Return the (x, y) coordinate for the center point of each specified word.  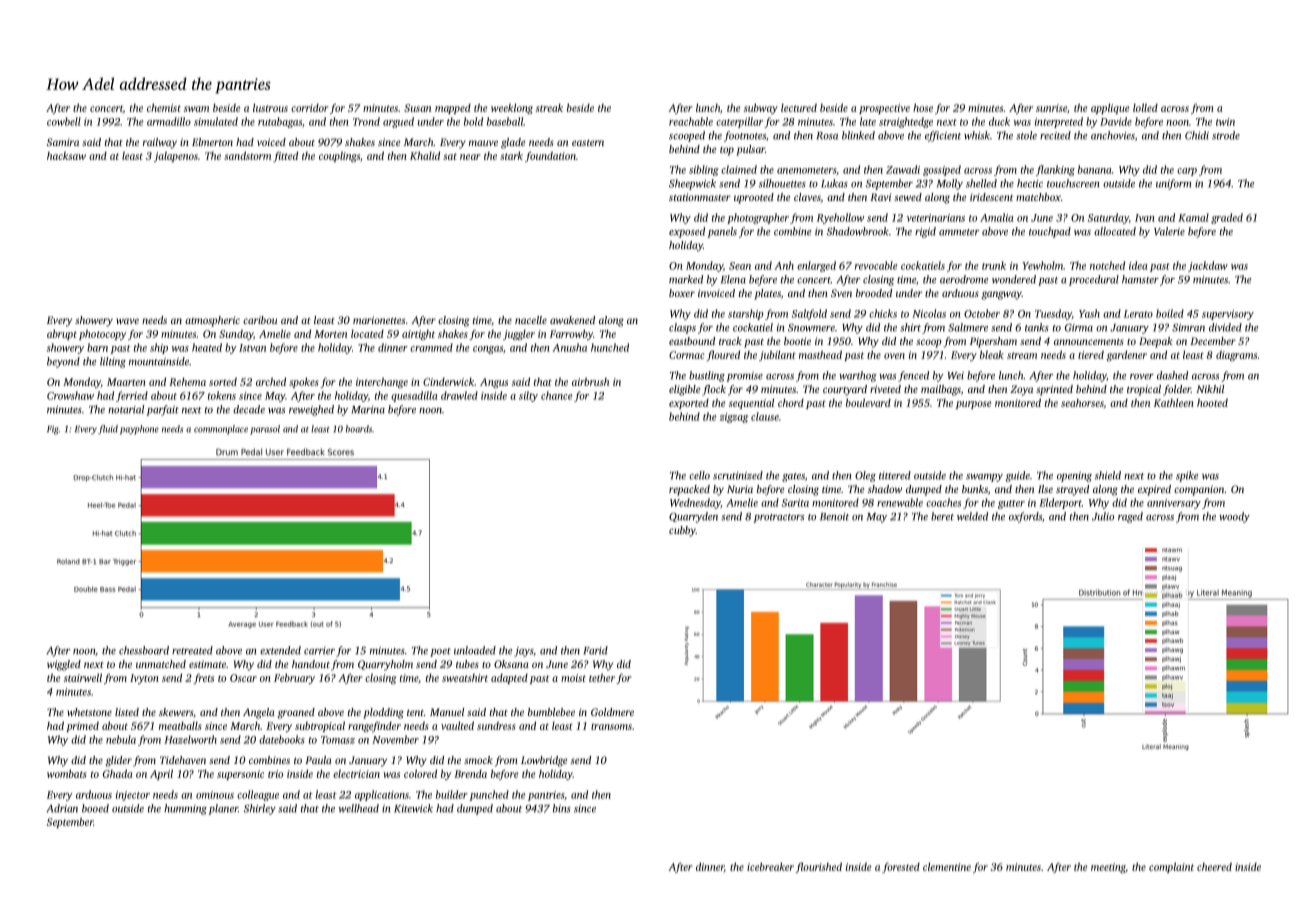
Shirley (260, 809)
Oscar (243, 678)
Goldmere (612, 712)
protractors (779, 518)
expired (1154, 490)
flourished (818, 867)
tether (602, 677)
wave (127, 321)
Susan (417, 108)
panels (722, 232)
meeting (1108, 868)
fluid (108, 429)
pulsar (750, 150)
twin (1225, 122)
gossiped (942, 170)
